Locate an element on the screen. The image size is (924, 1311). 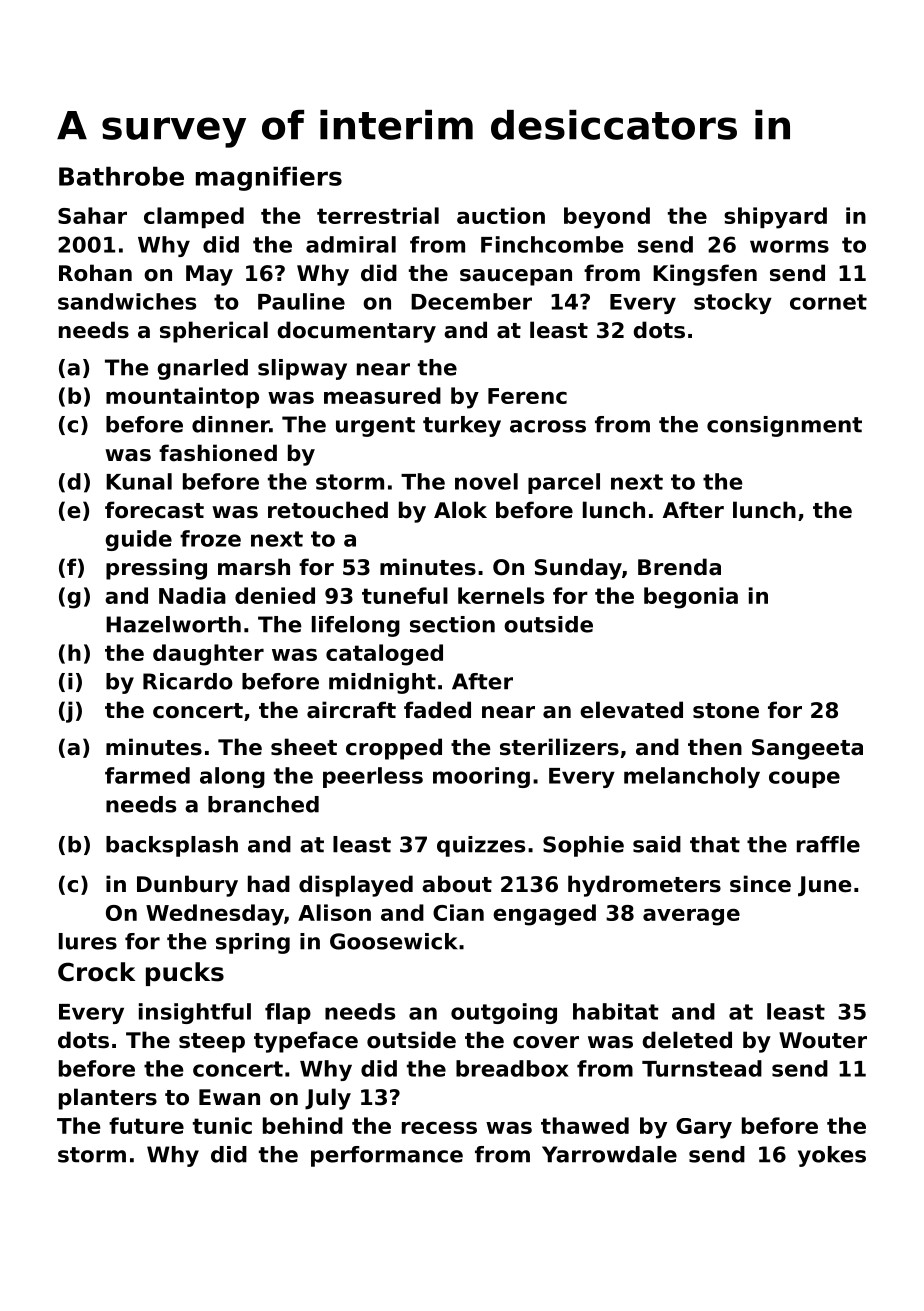
future is located at coordinates (146, 1125).
